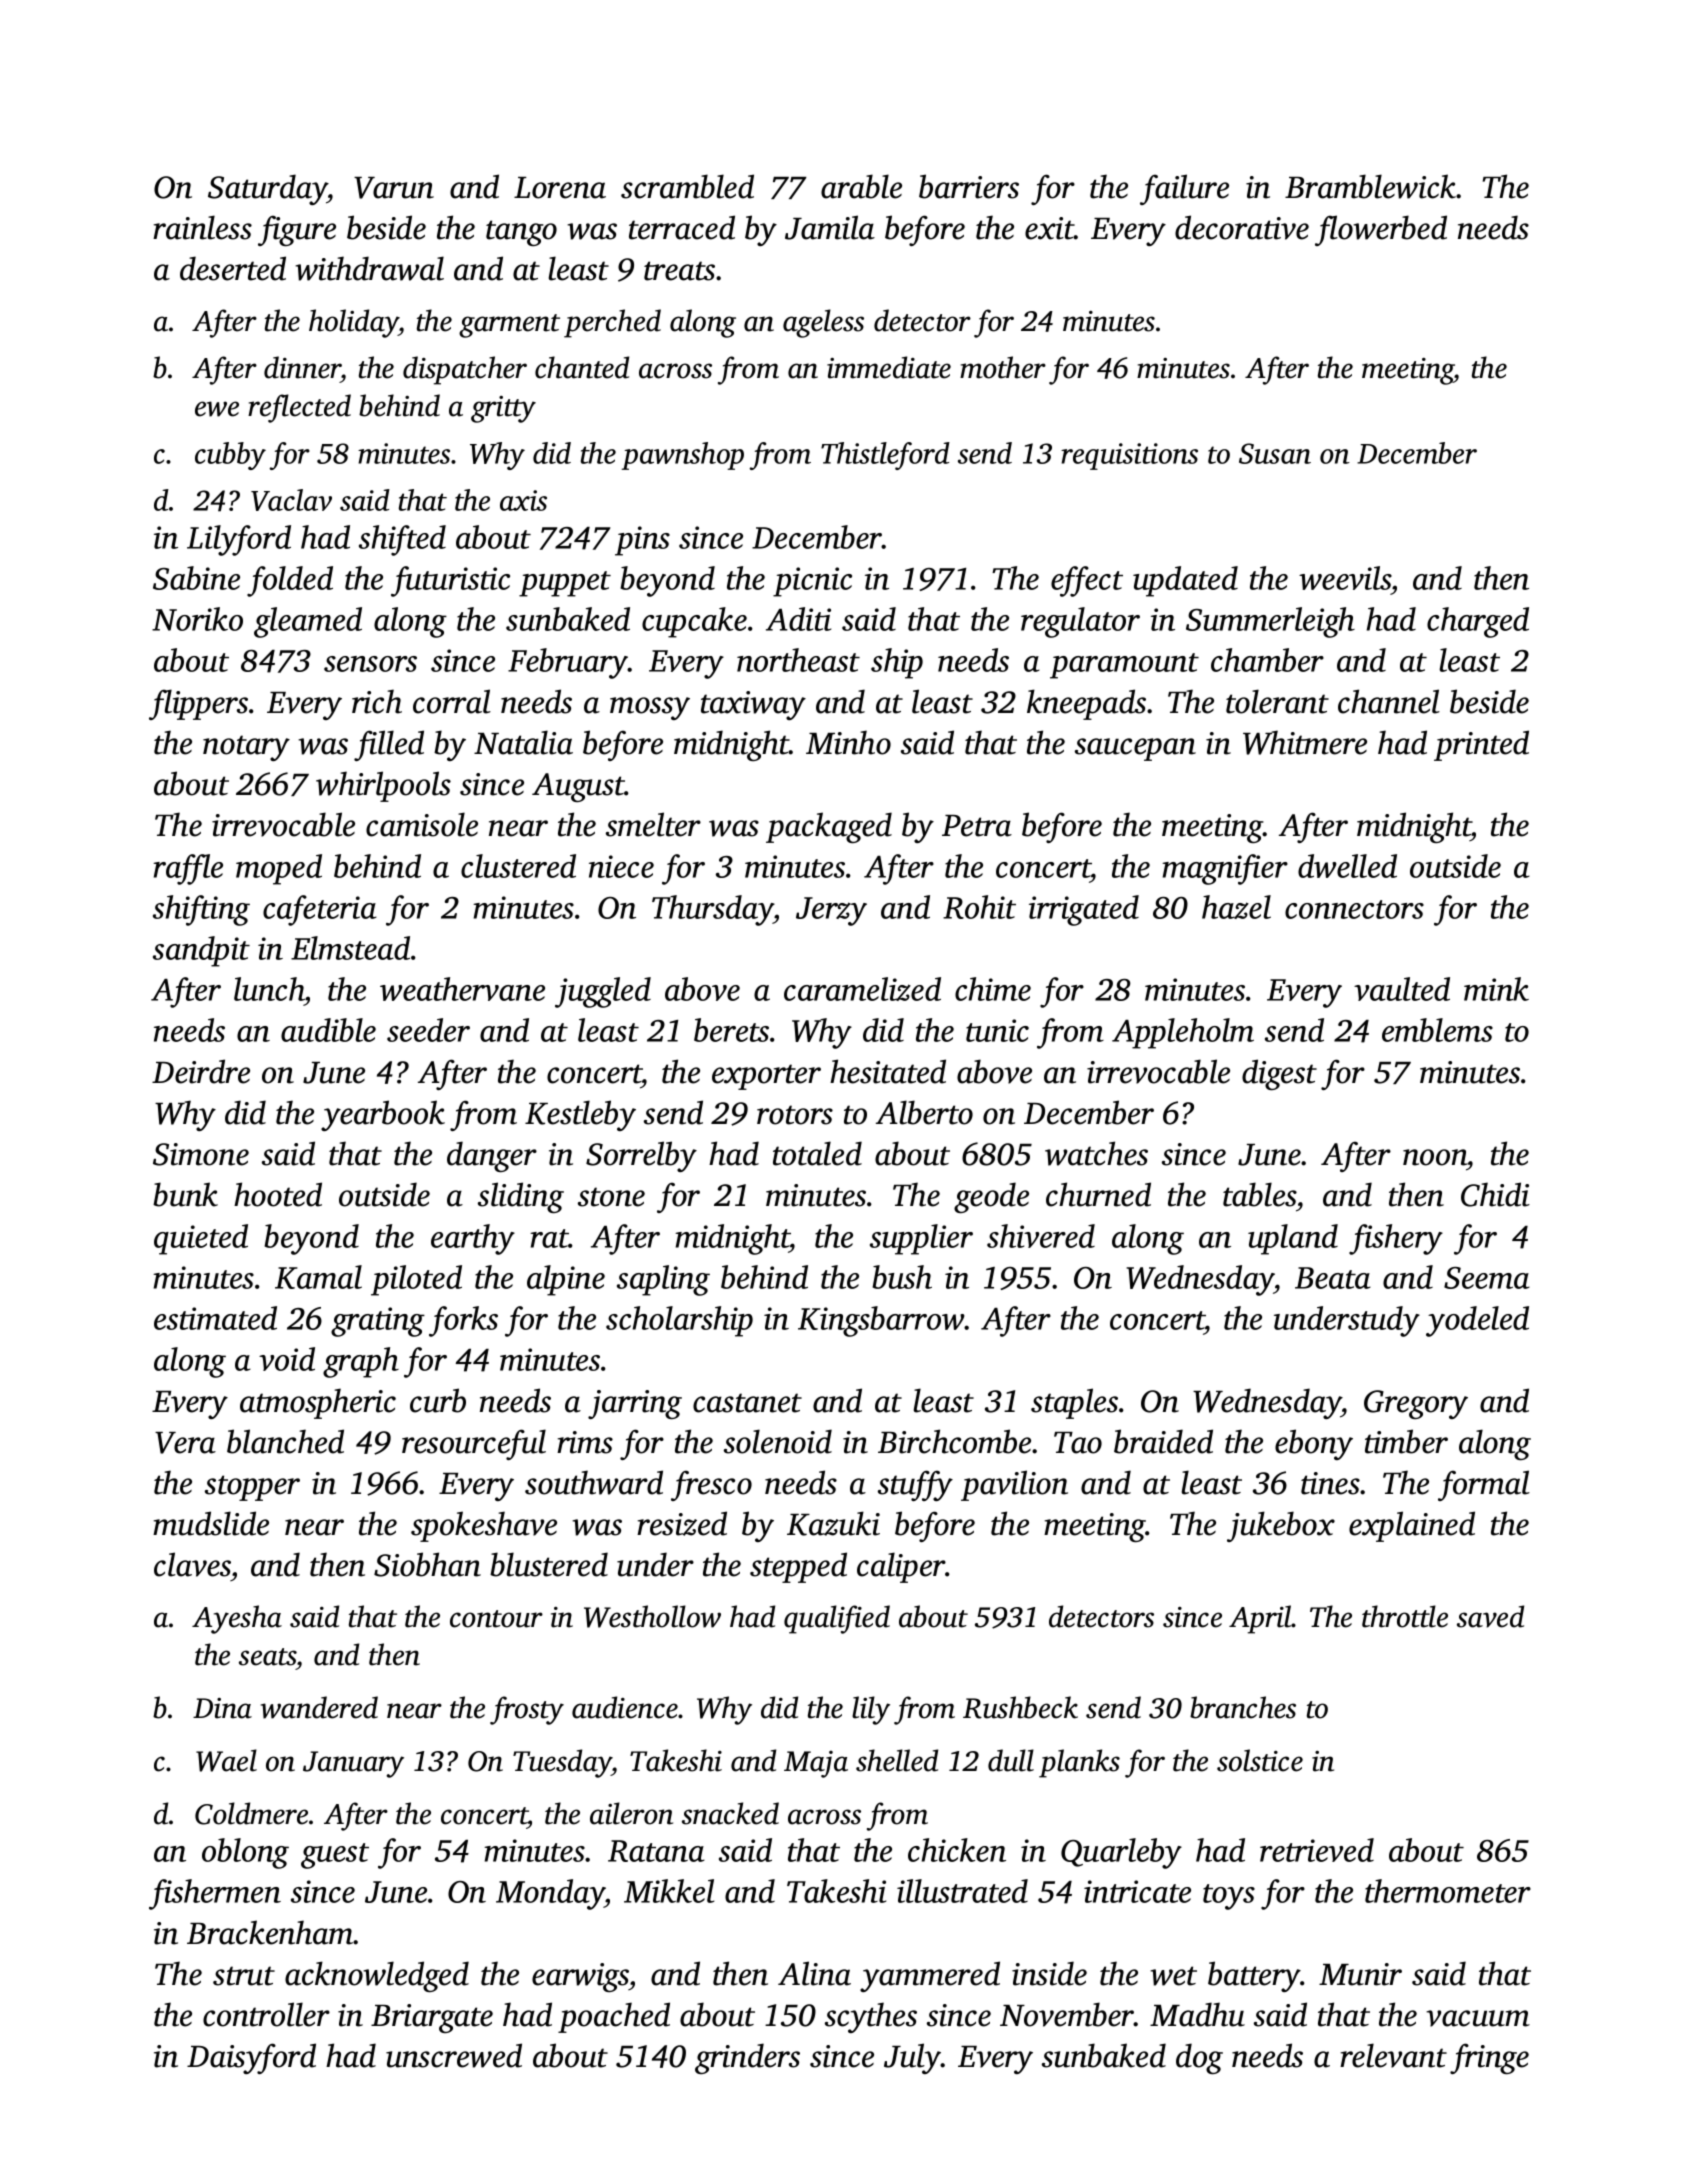 This image has width=1683, height=2178. What do you see at coordinates (297, 230) in the image?
I see `figure` at bounding box center [297, 230].
